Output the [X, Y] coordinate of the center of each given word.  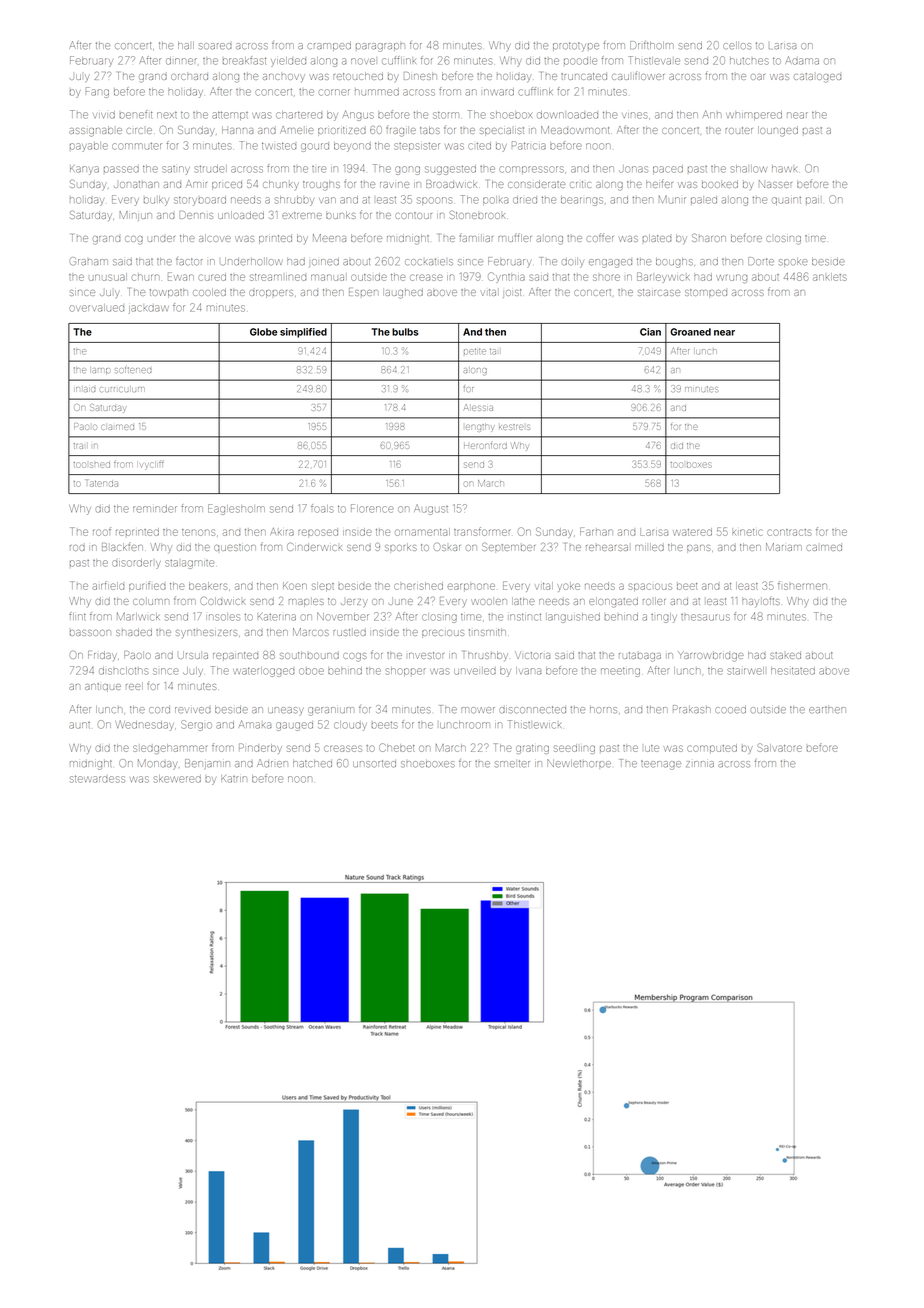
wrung [731, 278]
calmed [824, 548]
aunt [79, 725]
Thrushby [485, 655]
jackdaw [148, 309]
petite [475, 351]
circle [139, 131]
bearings [582, 201]
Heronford [485, 446]
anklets [830, 277]
